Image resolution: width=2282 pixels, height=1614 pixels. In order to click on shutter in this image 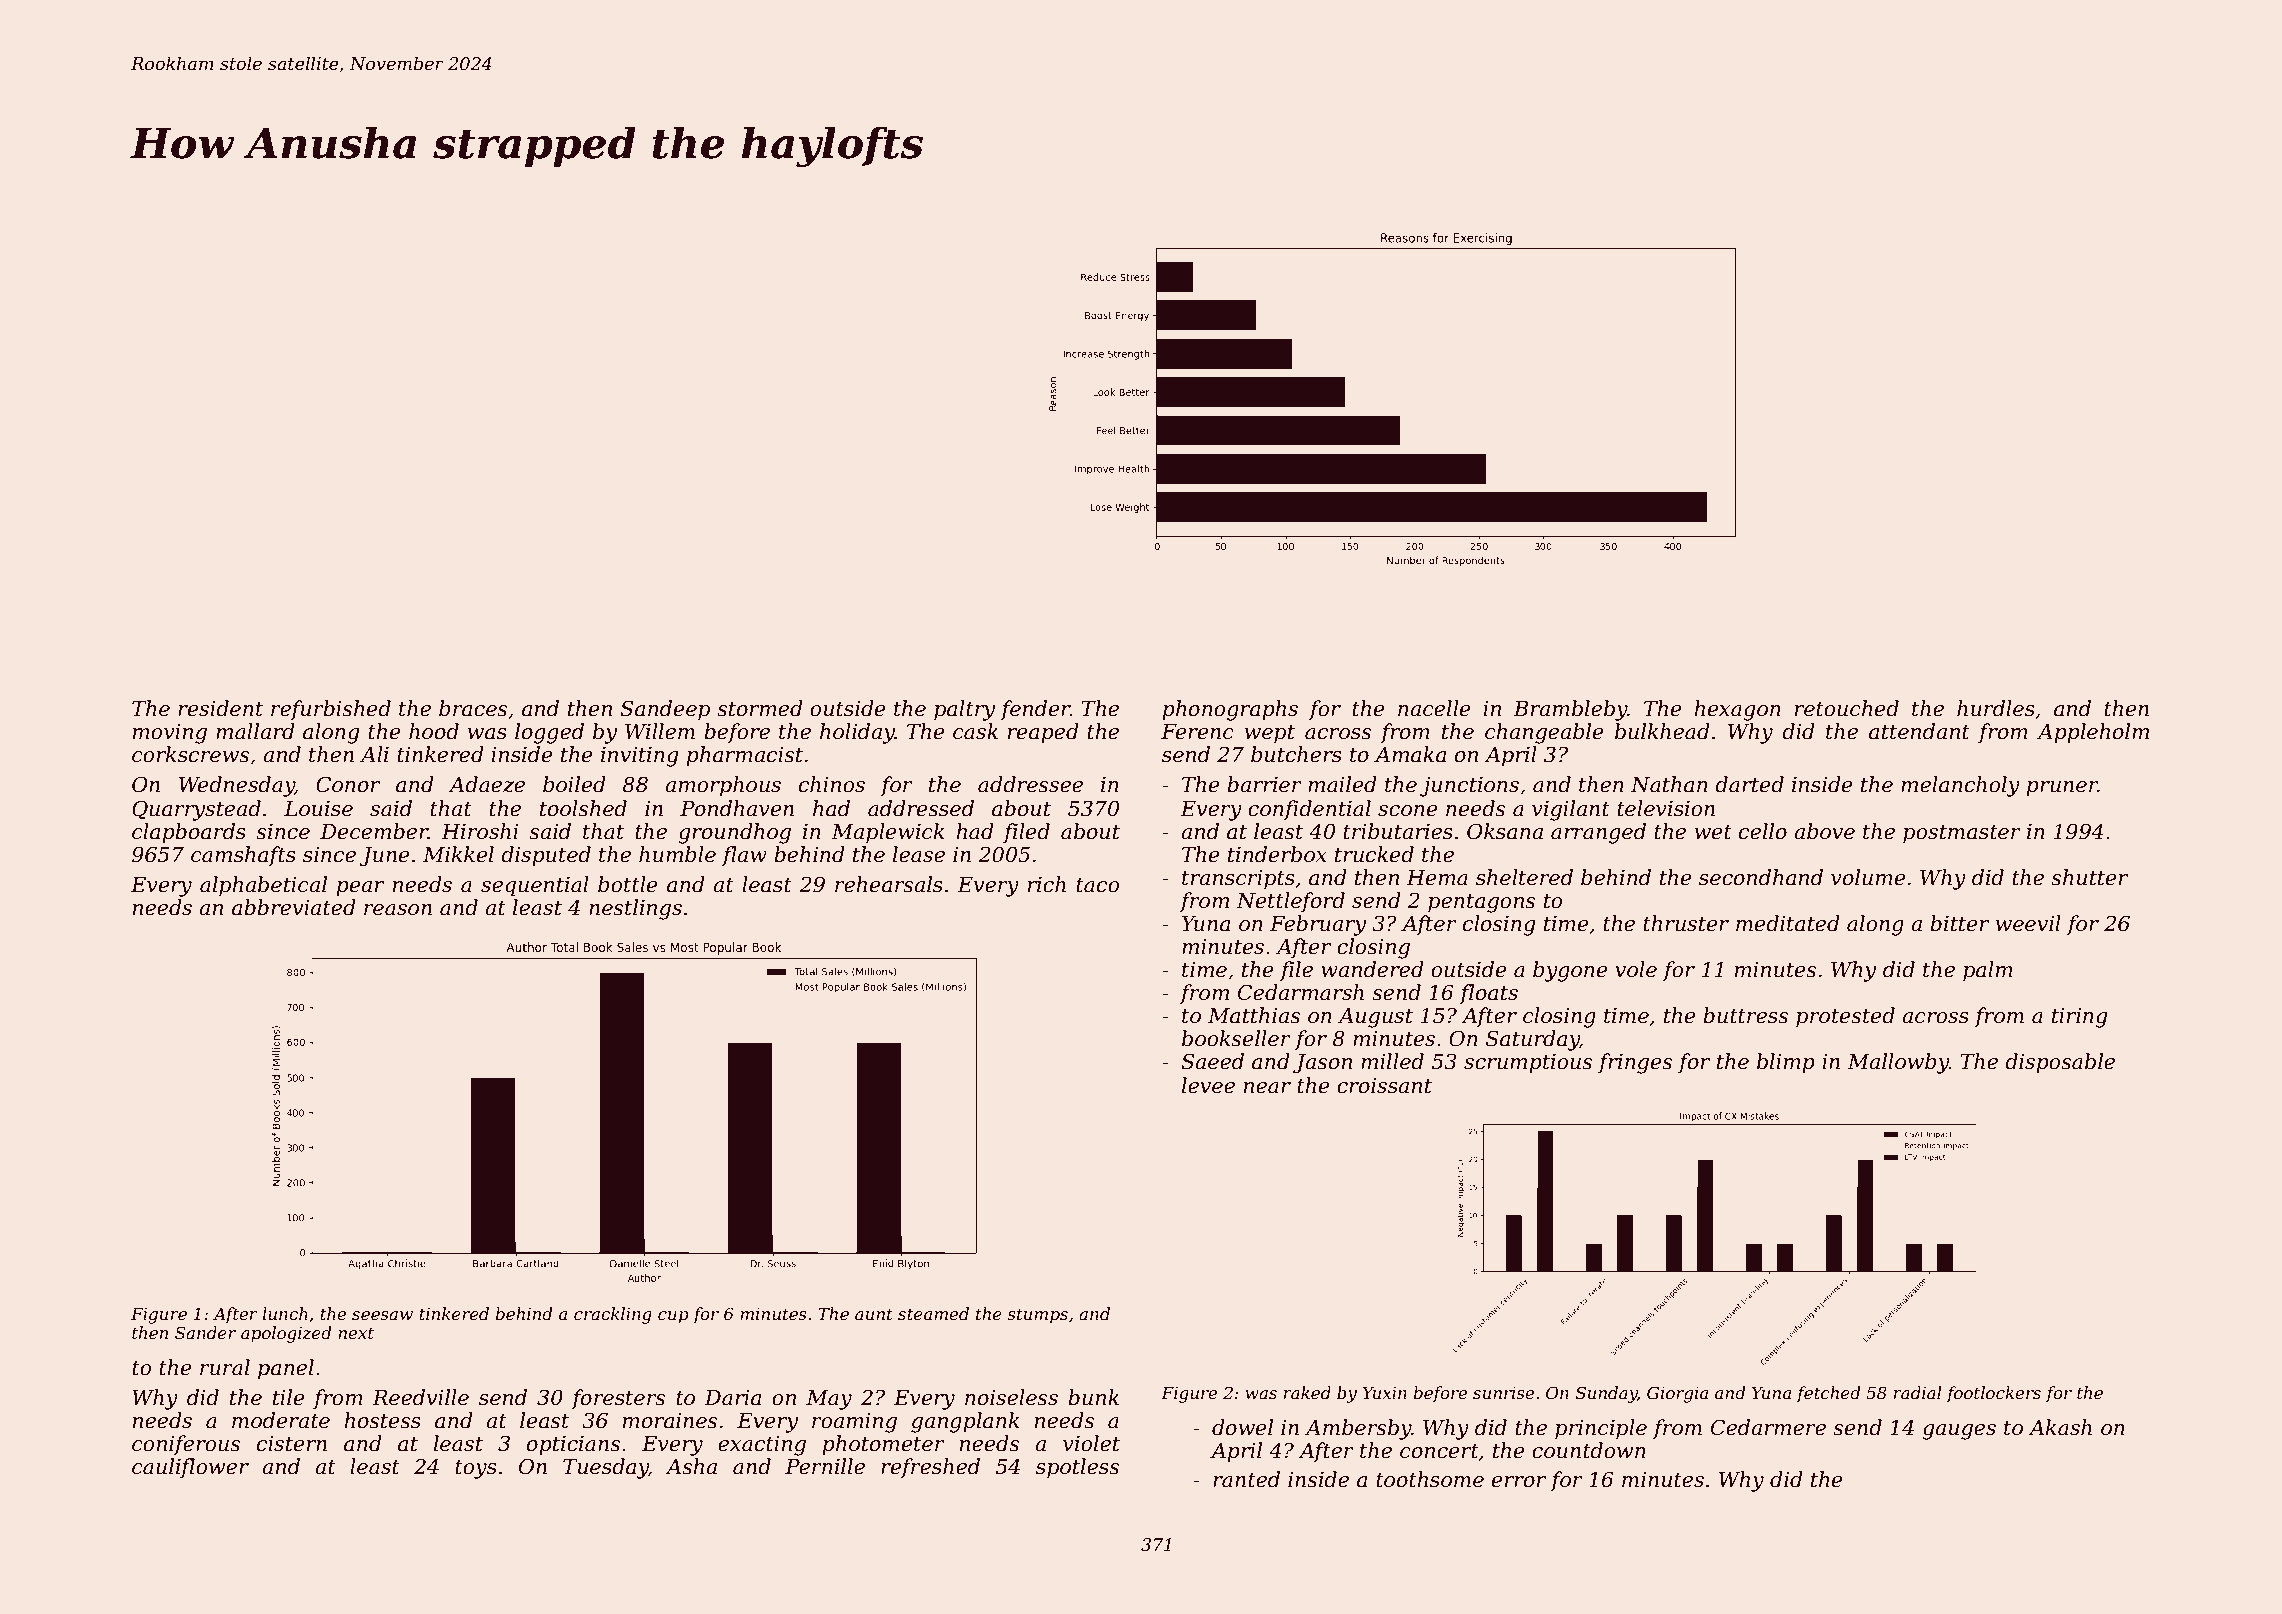, I will do `click(2089, 877)`.
